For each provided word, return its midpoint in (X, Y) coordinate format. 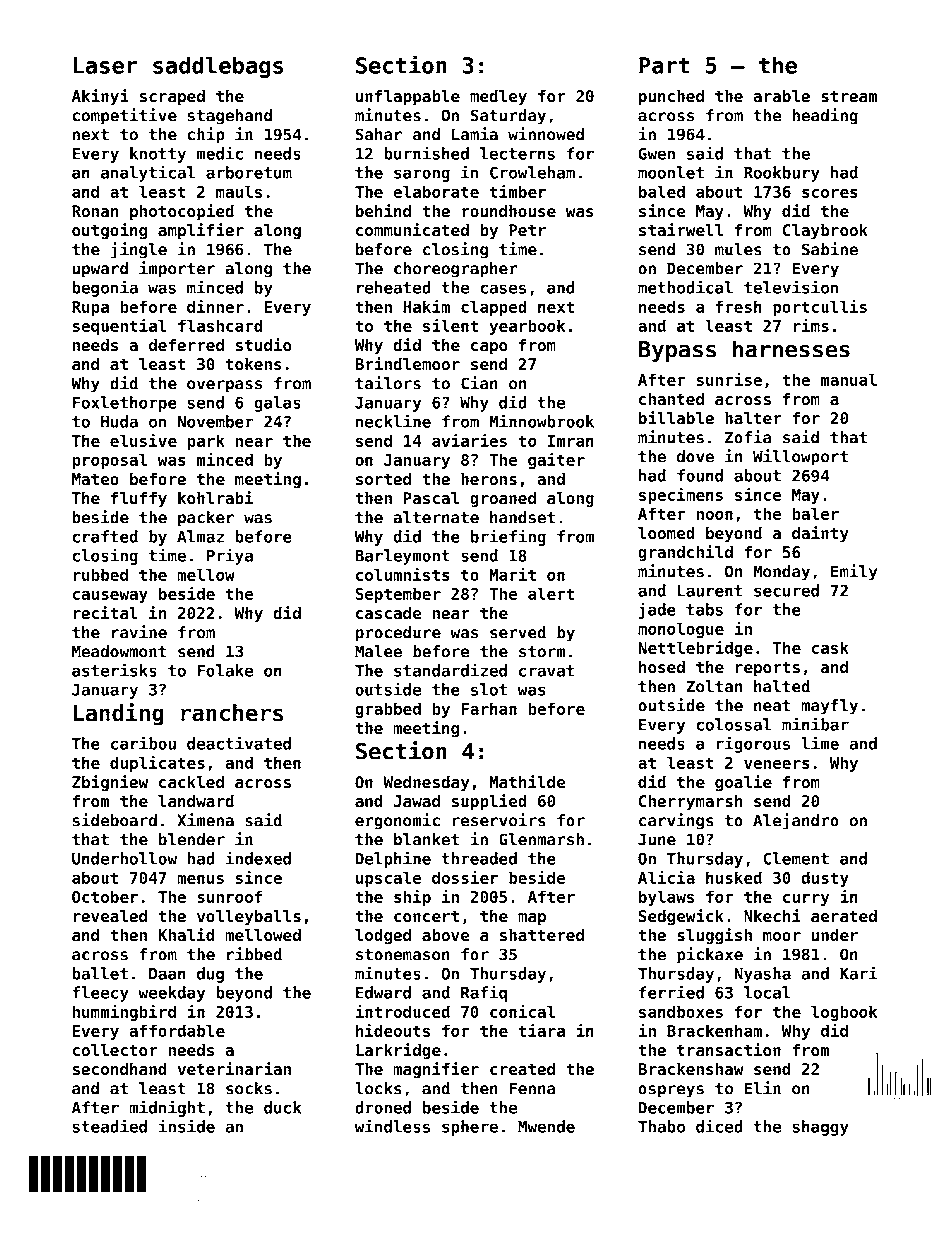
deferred (186, 344)
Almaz (200, 536)
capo (489, 348)
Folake (225, 670)
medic (220, 153)
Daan (167, 973)
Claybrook (825, 231)
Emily (854, 572)
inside (186, 1126)
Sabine (830, 249)
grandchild (685, 553)
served (518, 632)
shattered (542, 934)
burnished (426, 153)
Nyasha (762, 975)
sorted (383, 478)
